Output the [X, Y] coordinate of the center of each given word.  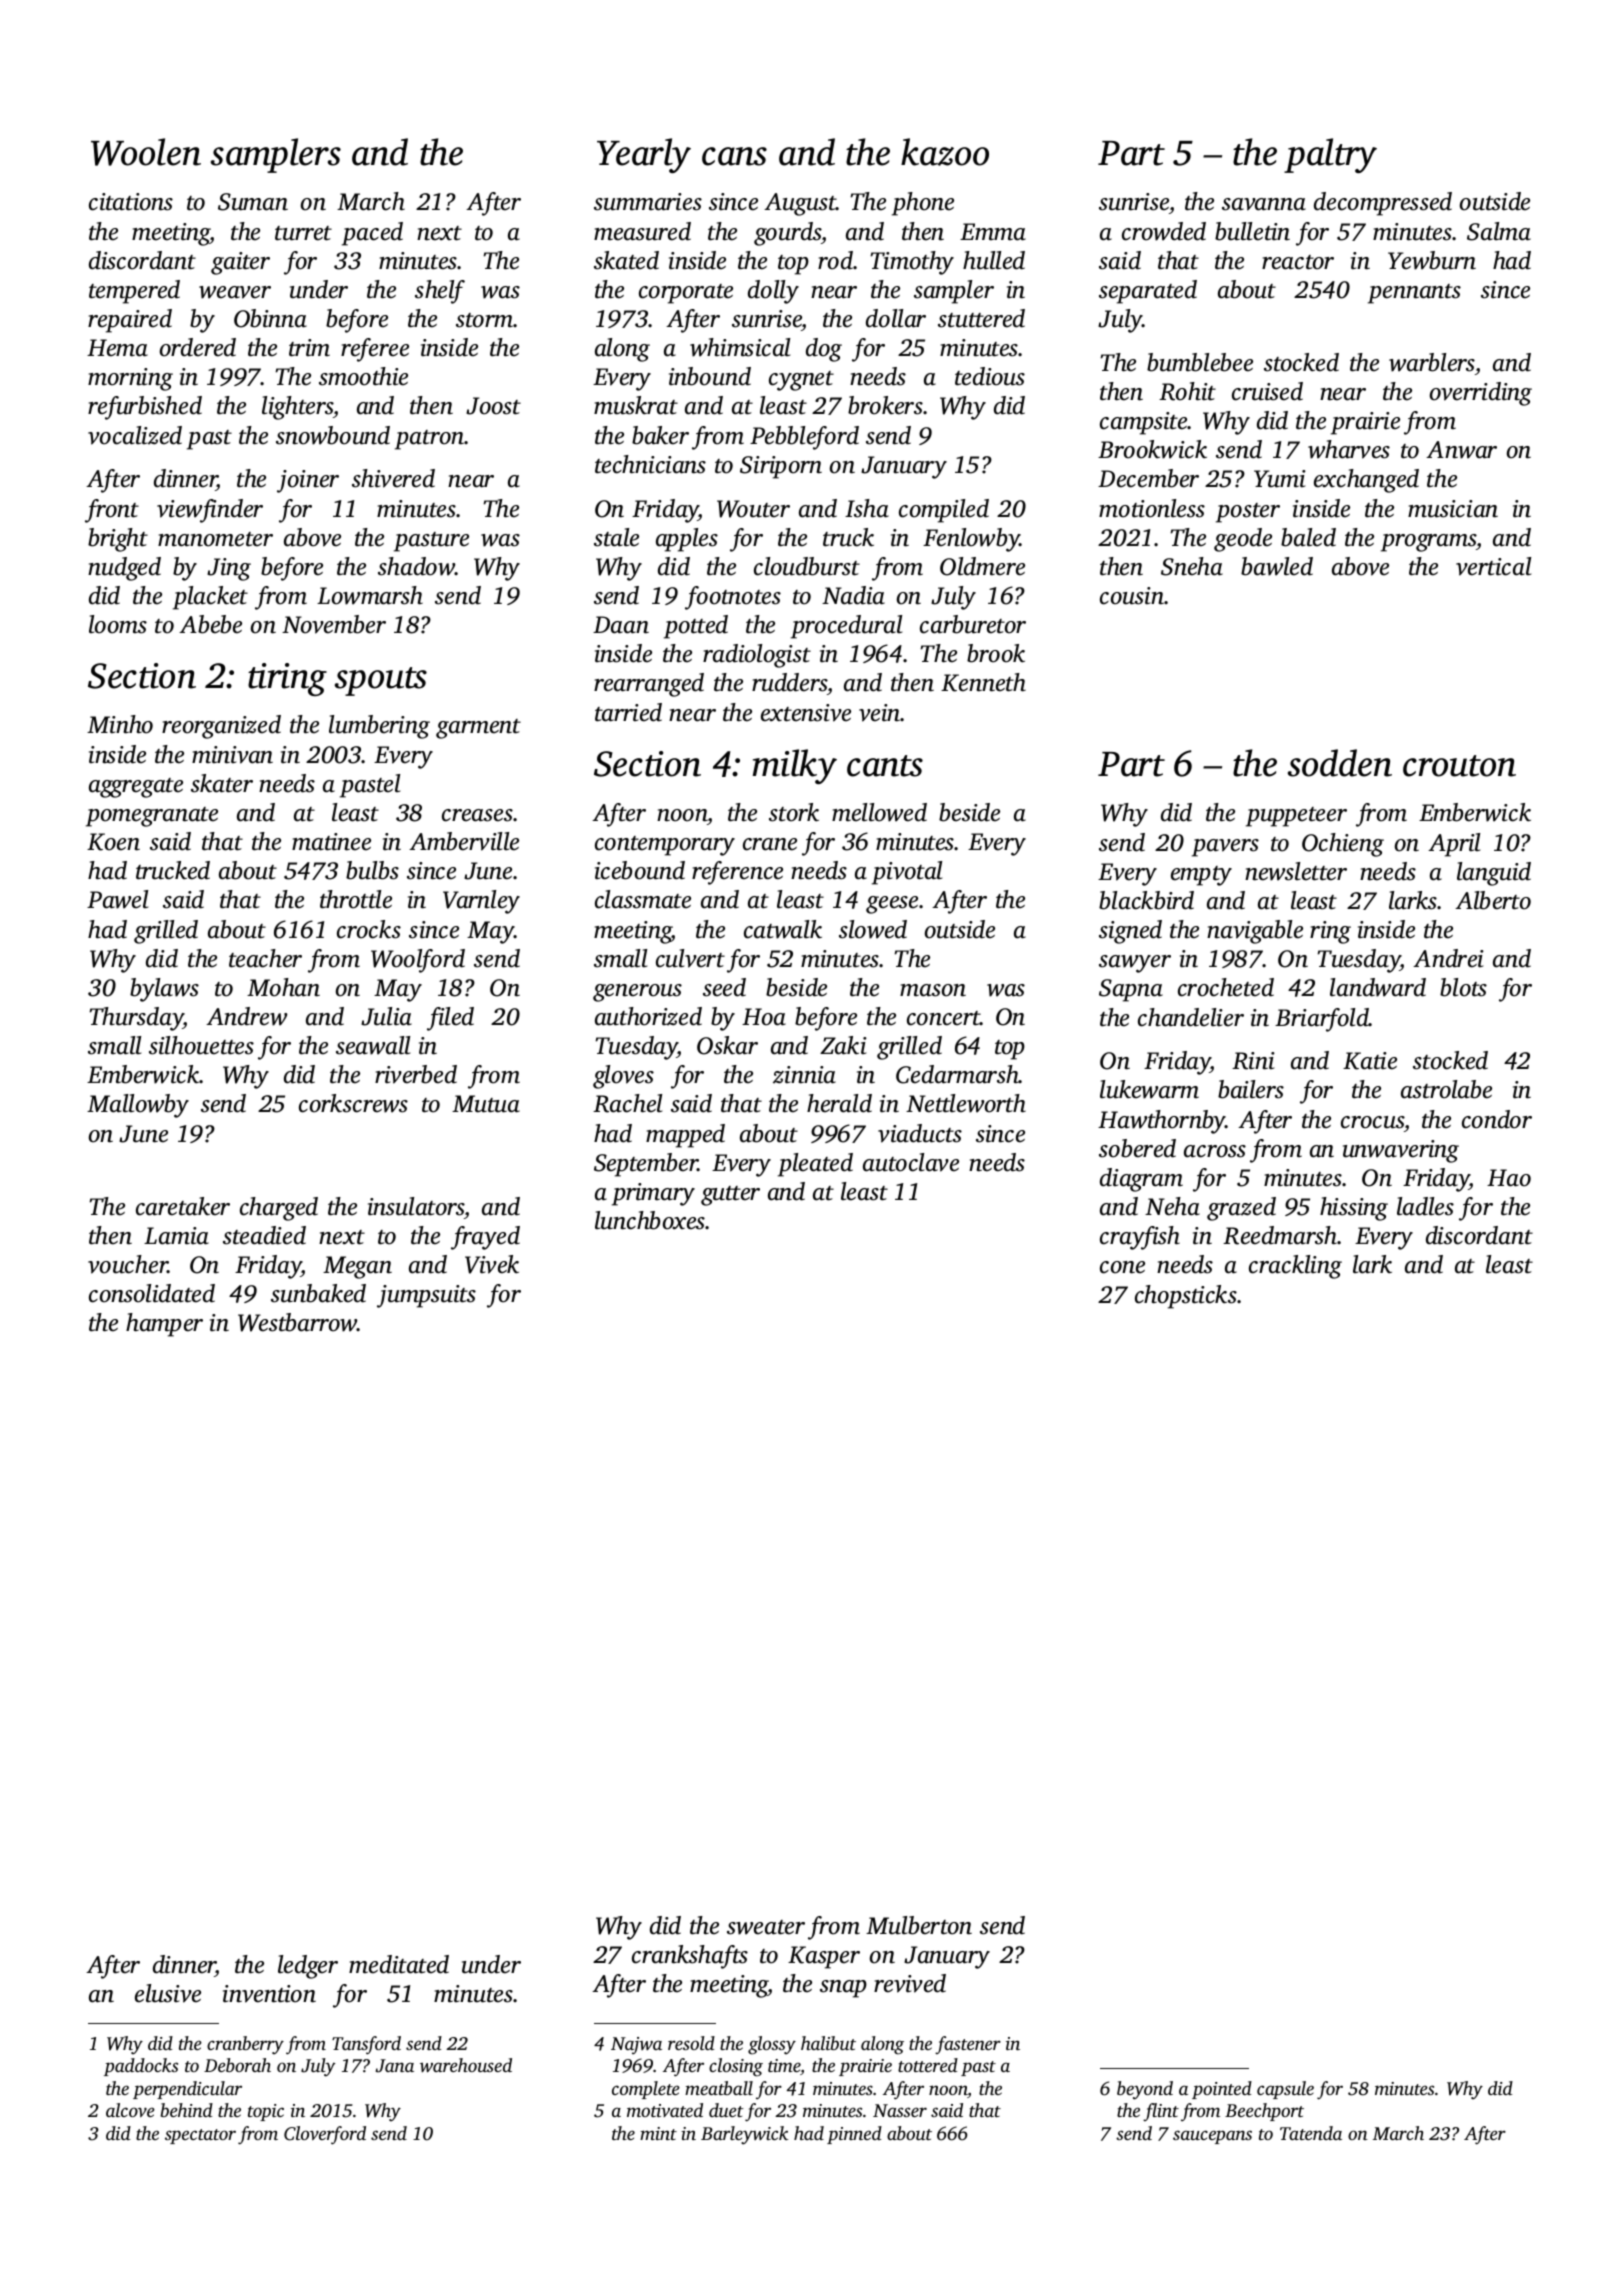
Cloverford [325, 2135]
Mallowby [138, 1106]
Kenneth [983, 682]
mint [658, 2133]
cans [734, 156]
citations [131, 202]
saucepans [1212, 2137]
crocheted [1226, 987]
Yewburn [1432, 260]
